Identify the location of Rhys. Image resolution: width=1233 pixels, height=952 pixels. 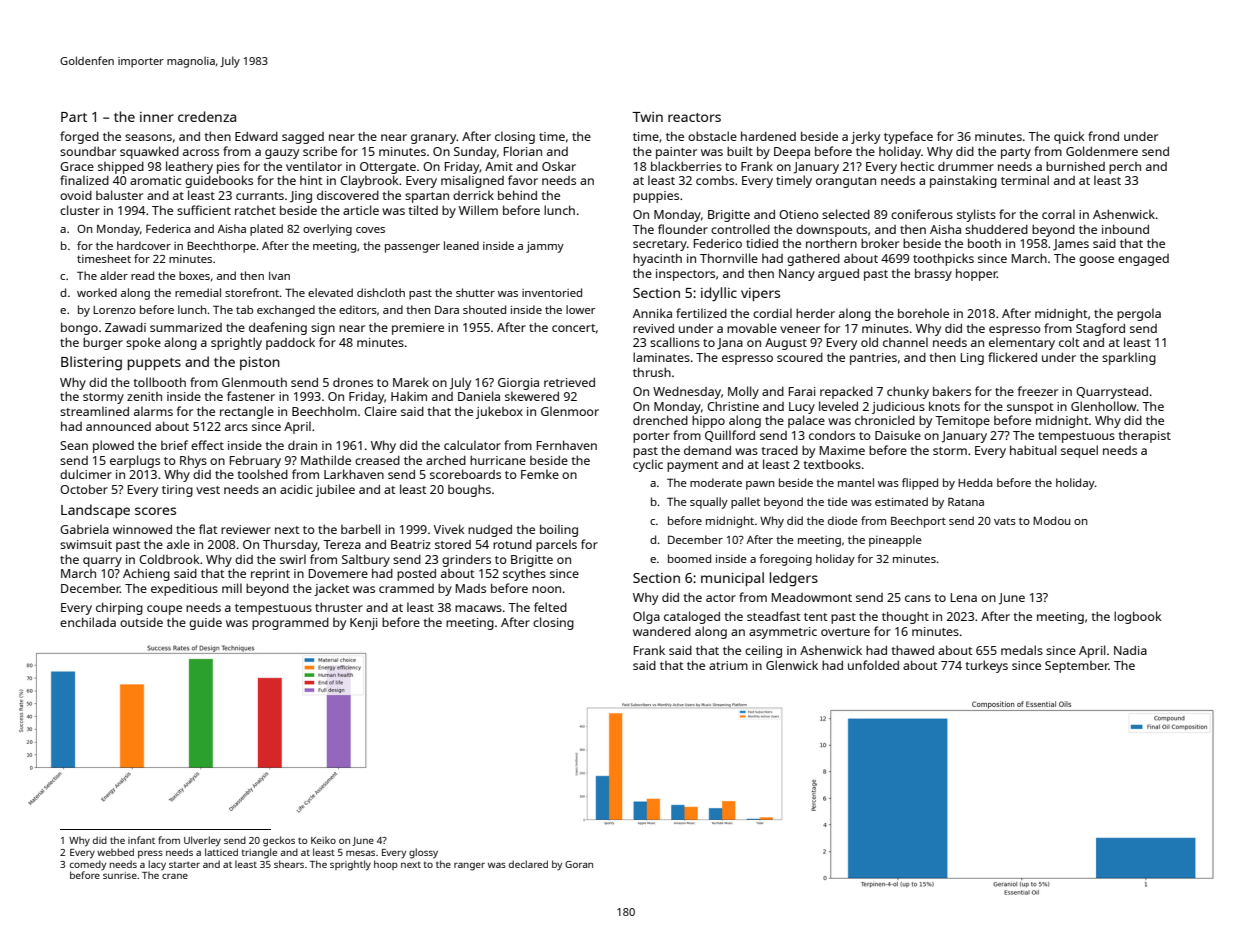
(193, 461).
